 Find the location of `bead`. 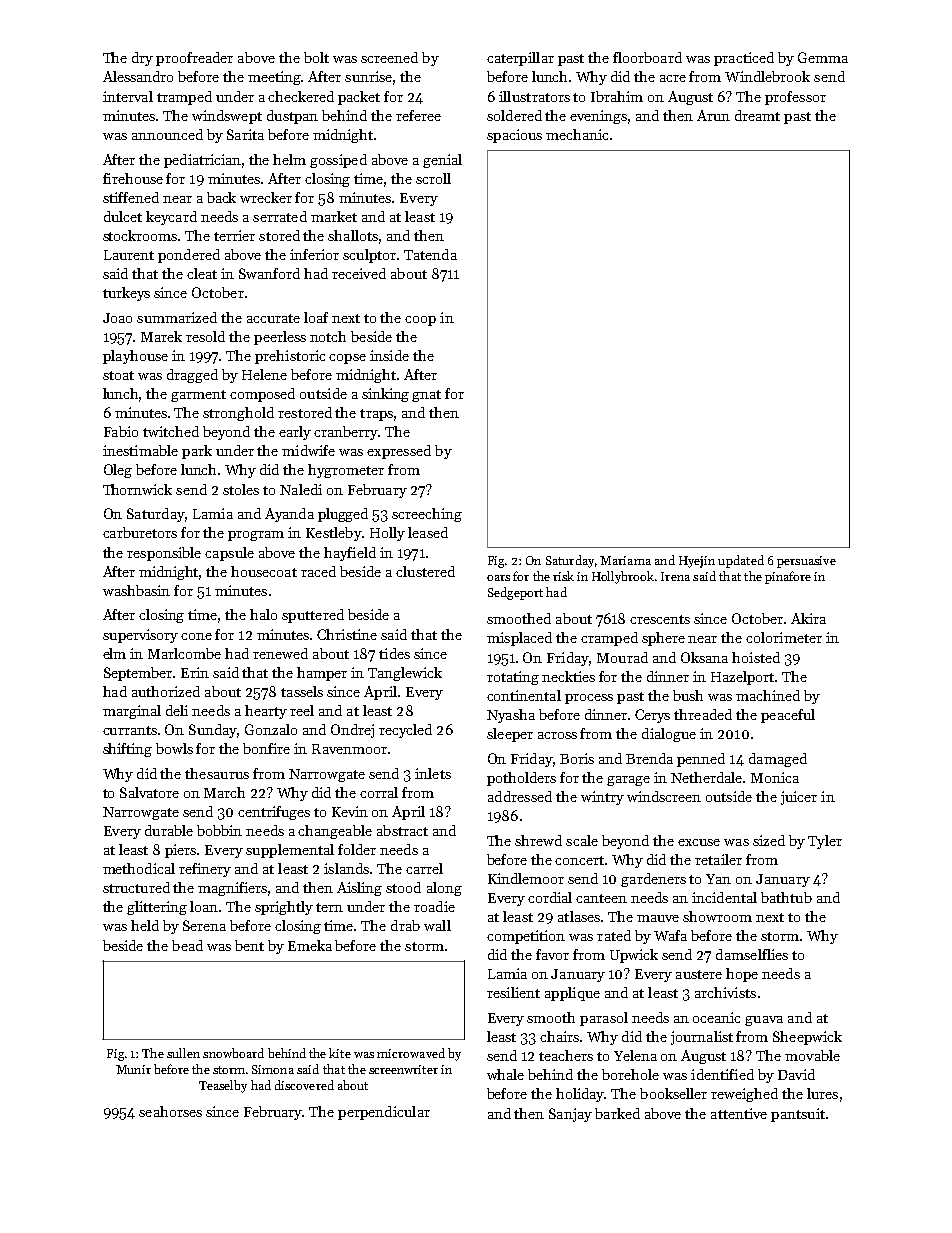

bead is located at coordinates (187, 945).
